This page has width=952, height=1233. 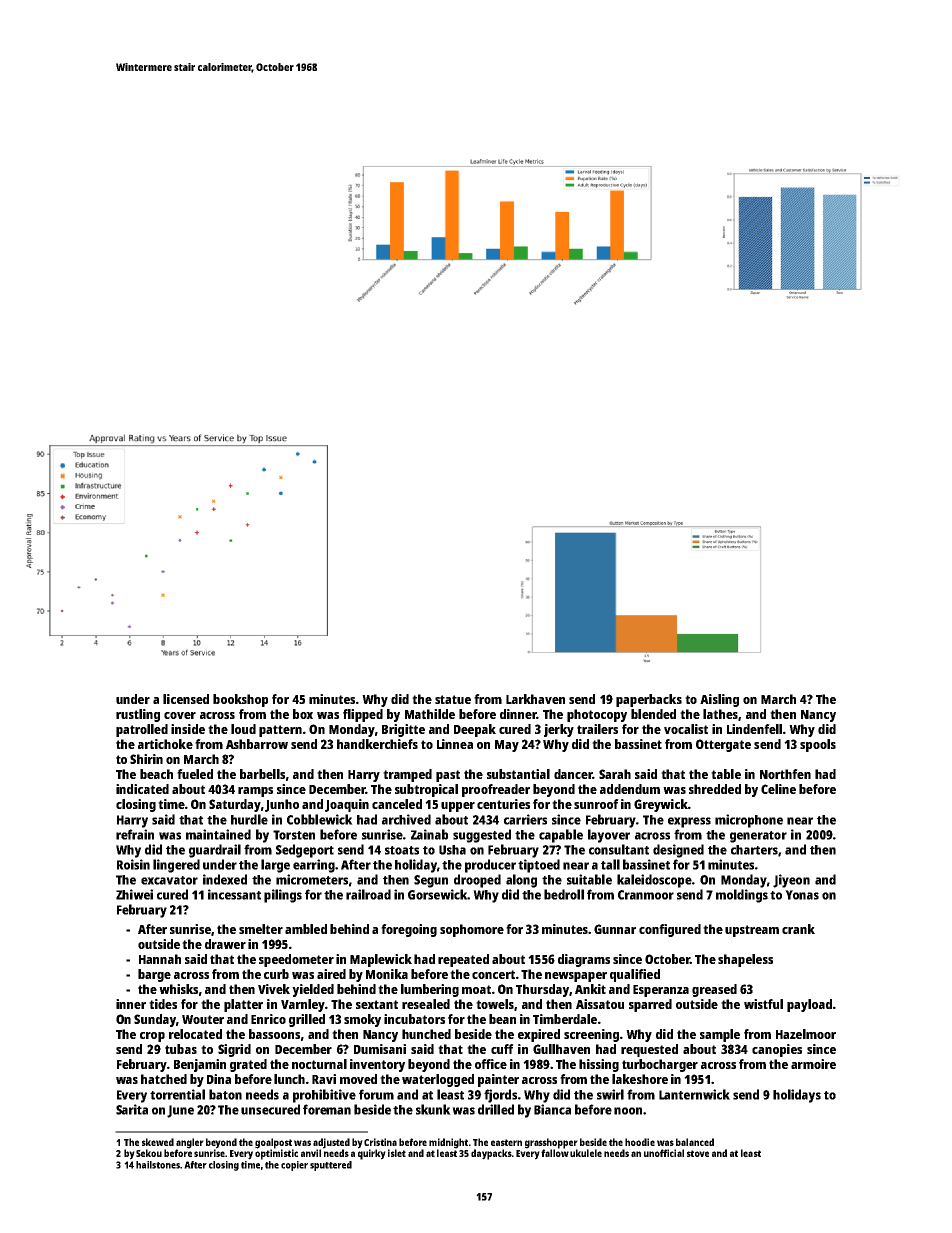 I want to click on Roisin, so click(x=133, y=864).
